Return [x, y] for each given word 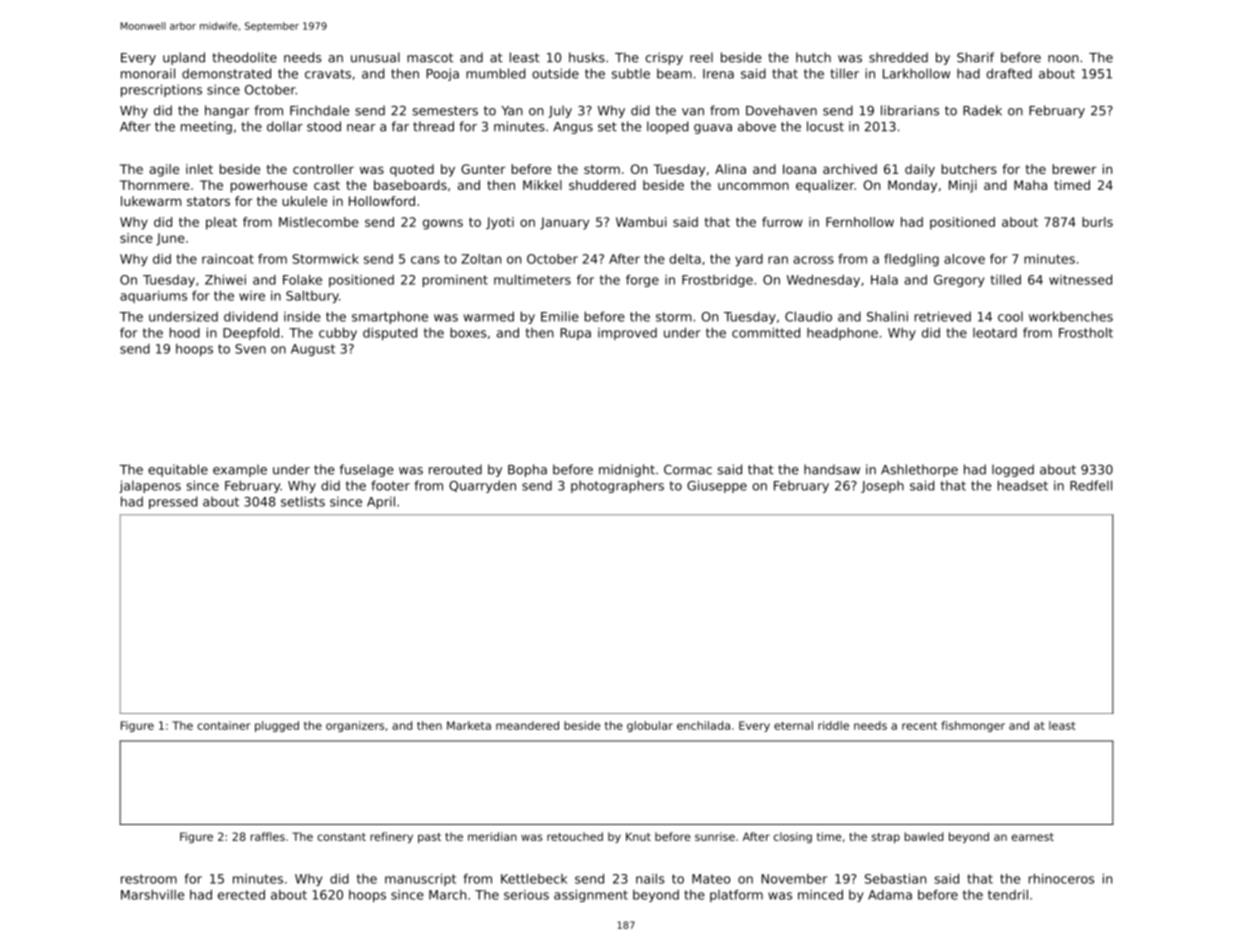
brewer [1074, 169]
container [223, 725]
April [381, 502]
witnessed [1080, 279]
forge [642, 281]
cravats [328, 74]
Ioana [799, 169]
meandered [527, 725]
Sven [250, 349]
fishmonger [973, 726]
